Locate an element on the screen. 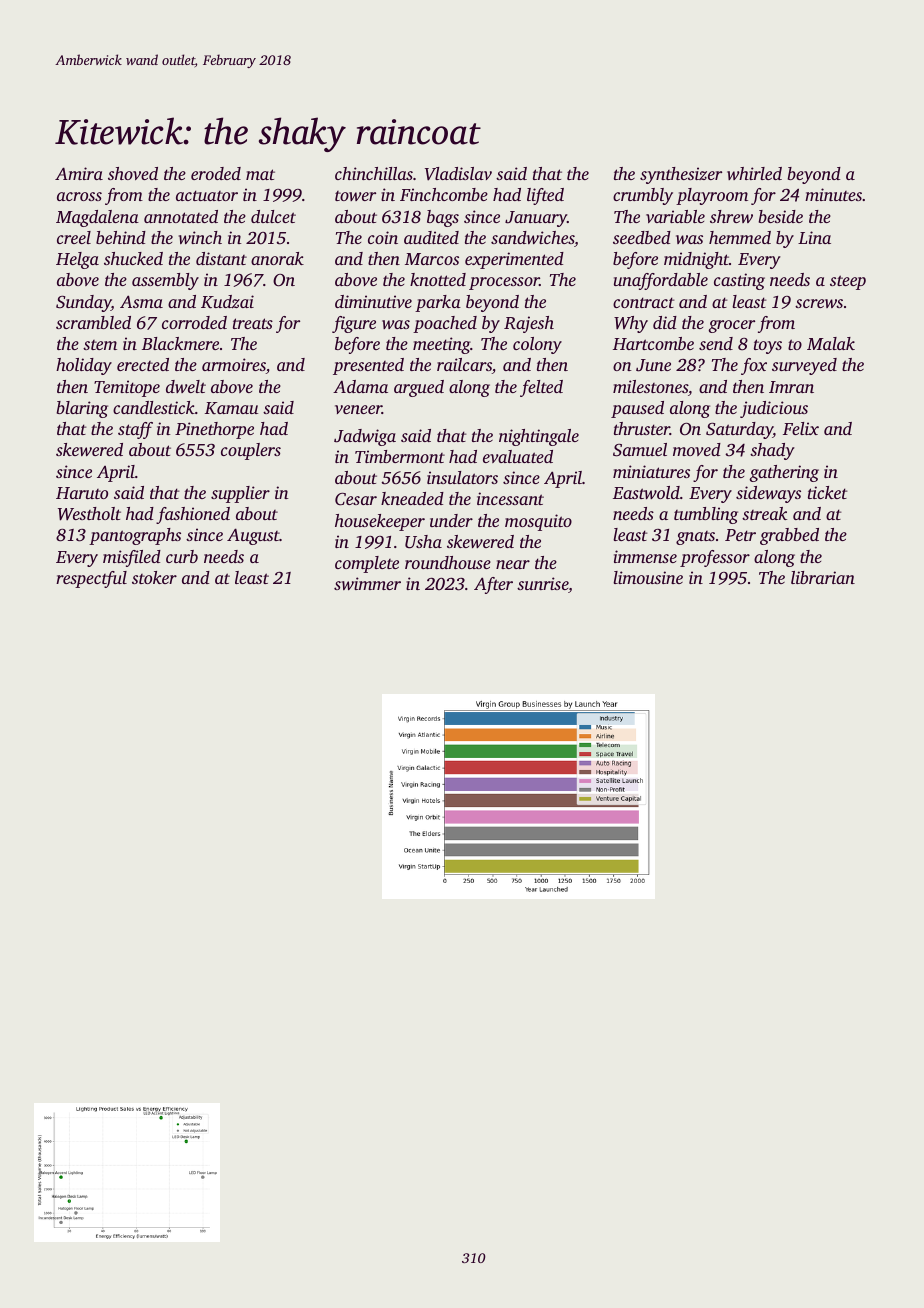  bags is located at coordinates (443, 218).
